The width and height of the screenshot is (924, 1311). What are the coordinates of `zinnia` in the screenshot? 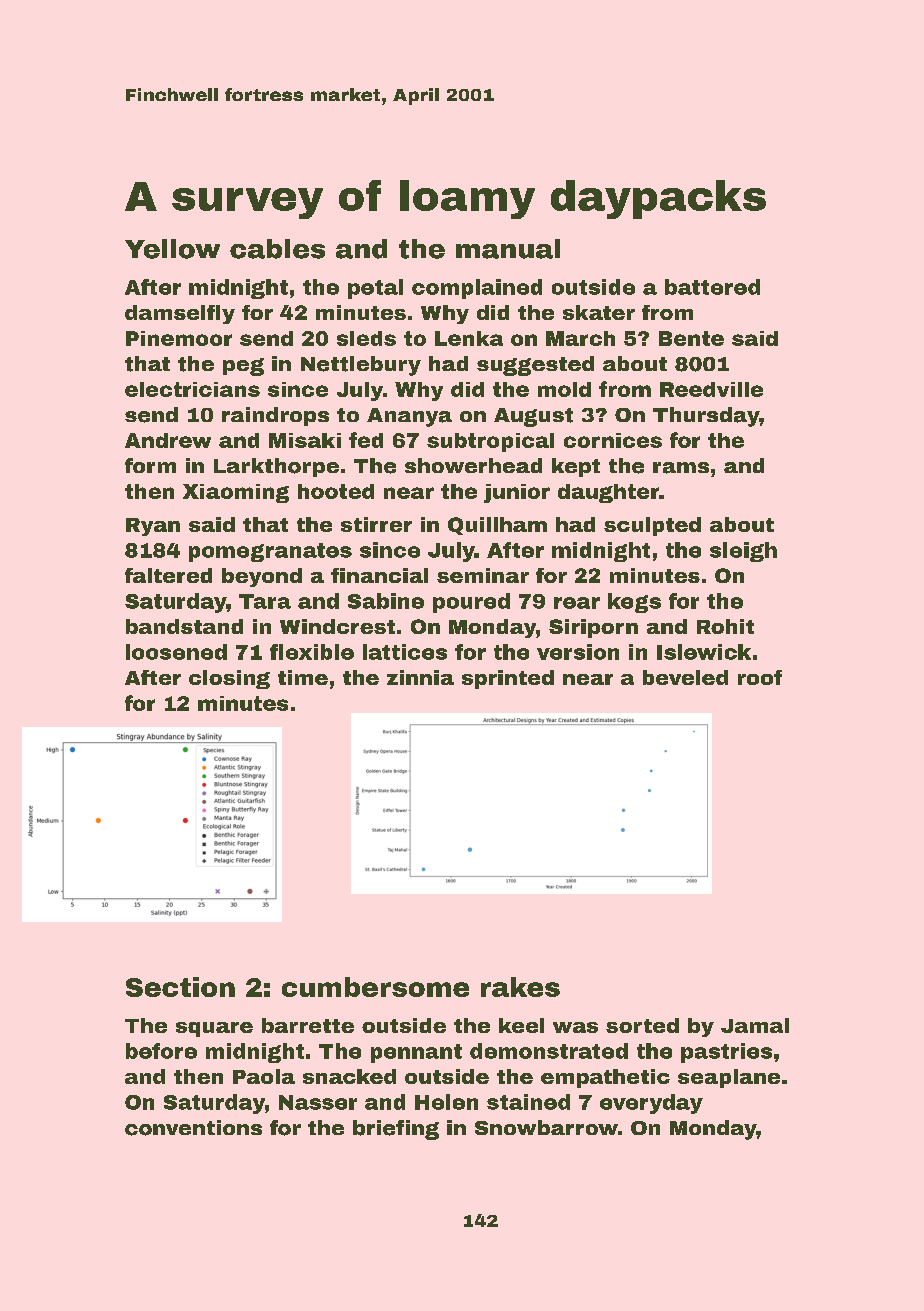 It's located at (420, 677).
